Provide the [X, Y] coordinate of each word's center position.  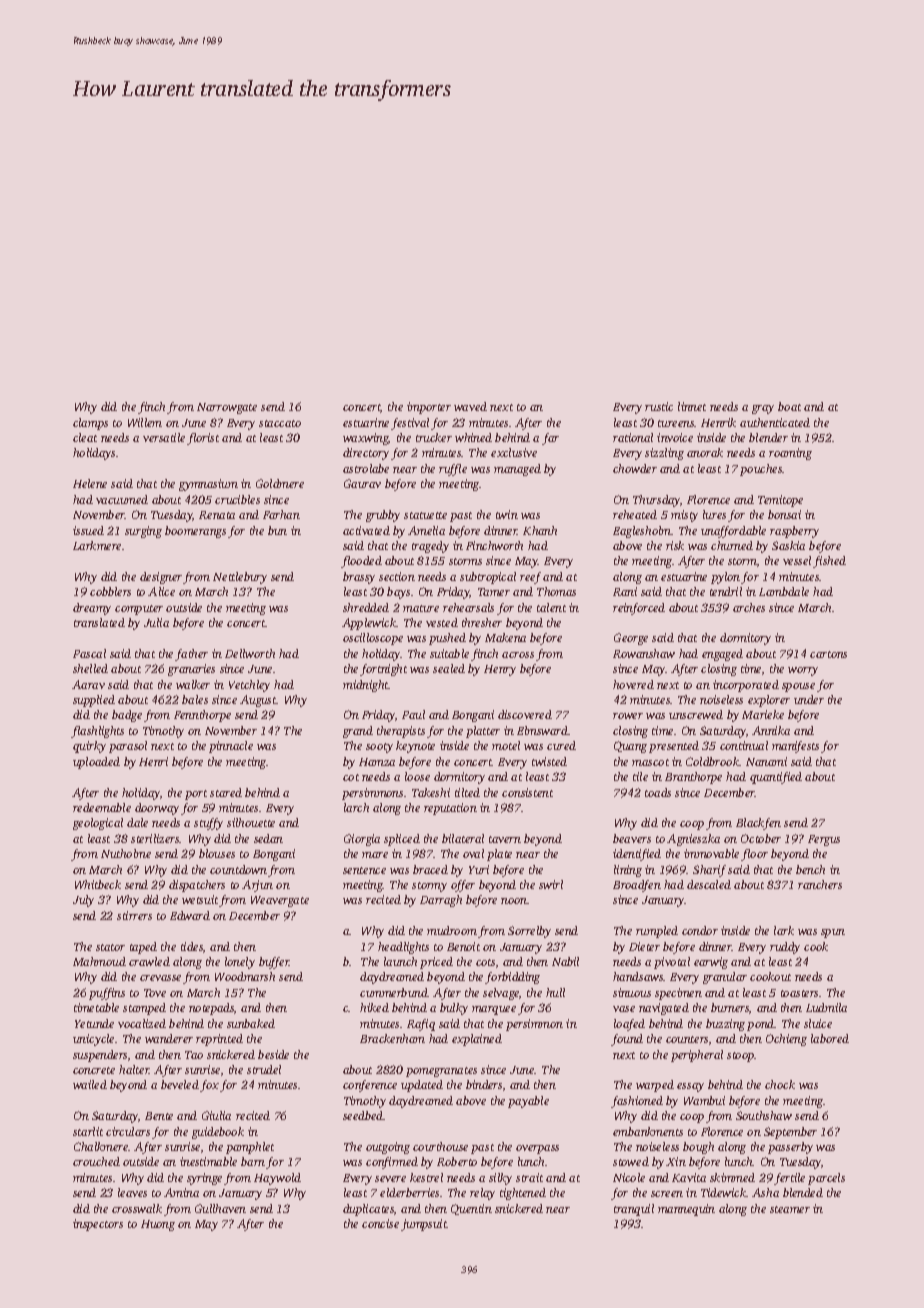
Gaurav [362, 483]
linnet [692, 406]
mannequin [686, 1210]
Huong [158, 1225]
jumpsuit [424, 1225]
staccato [280, 423]
